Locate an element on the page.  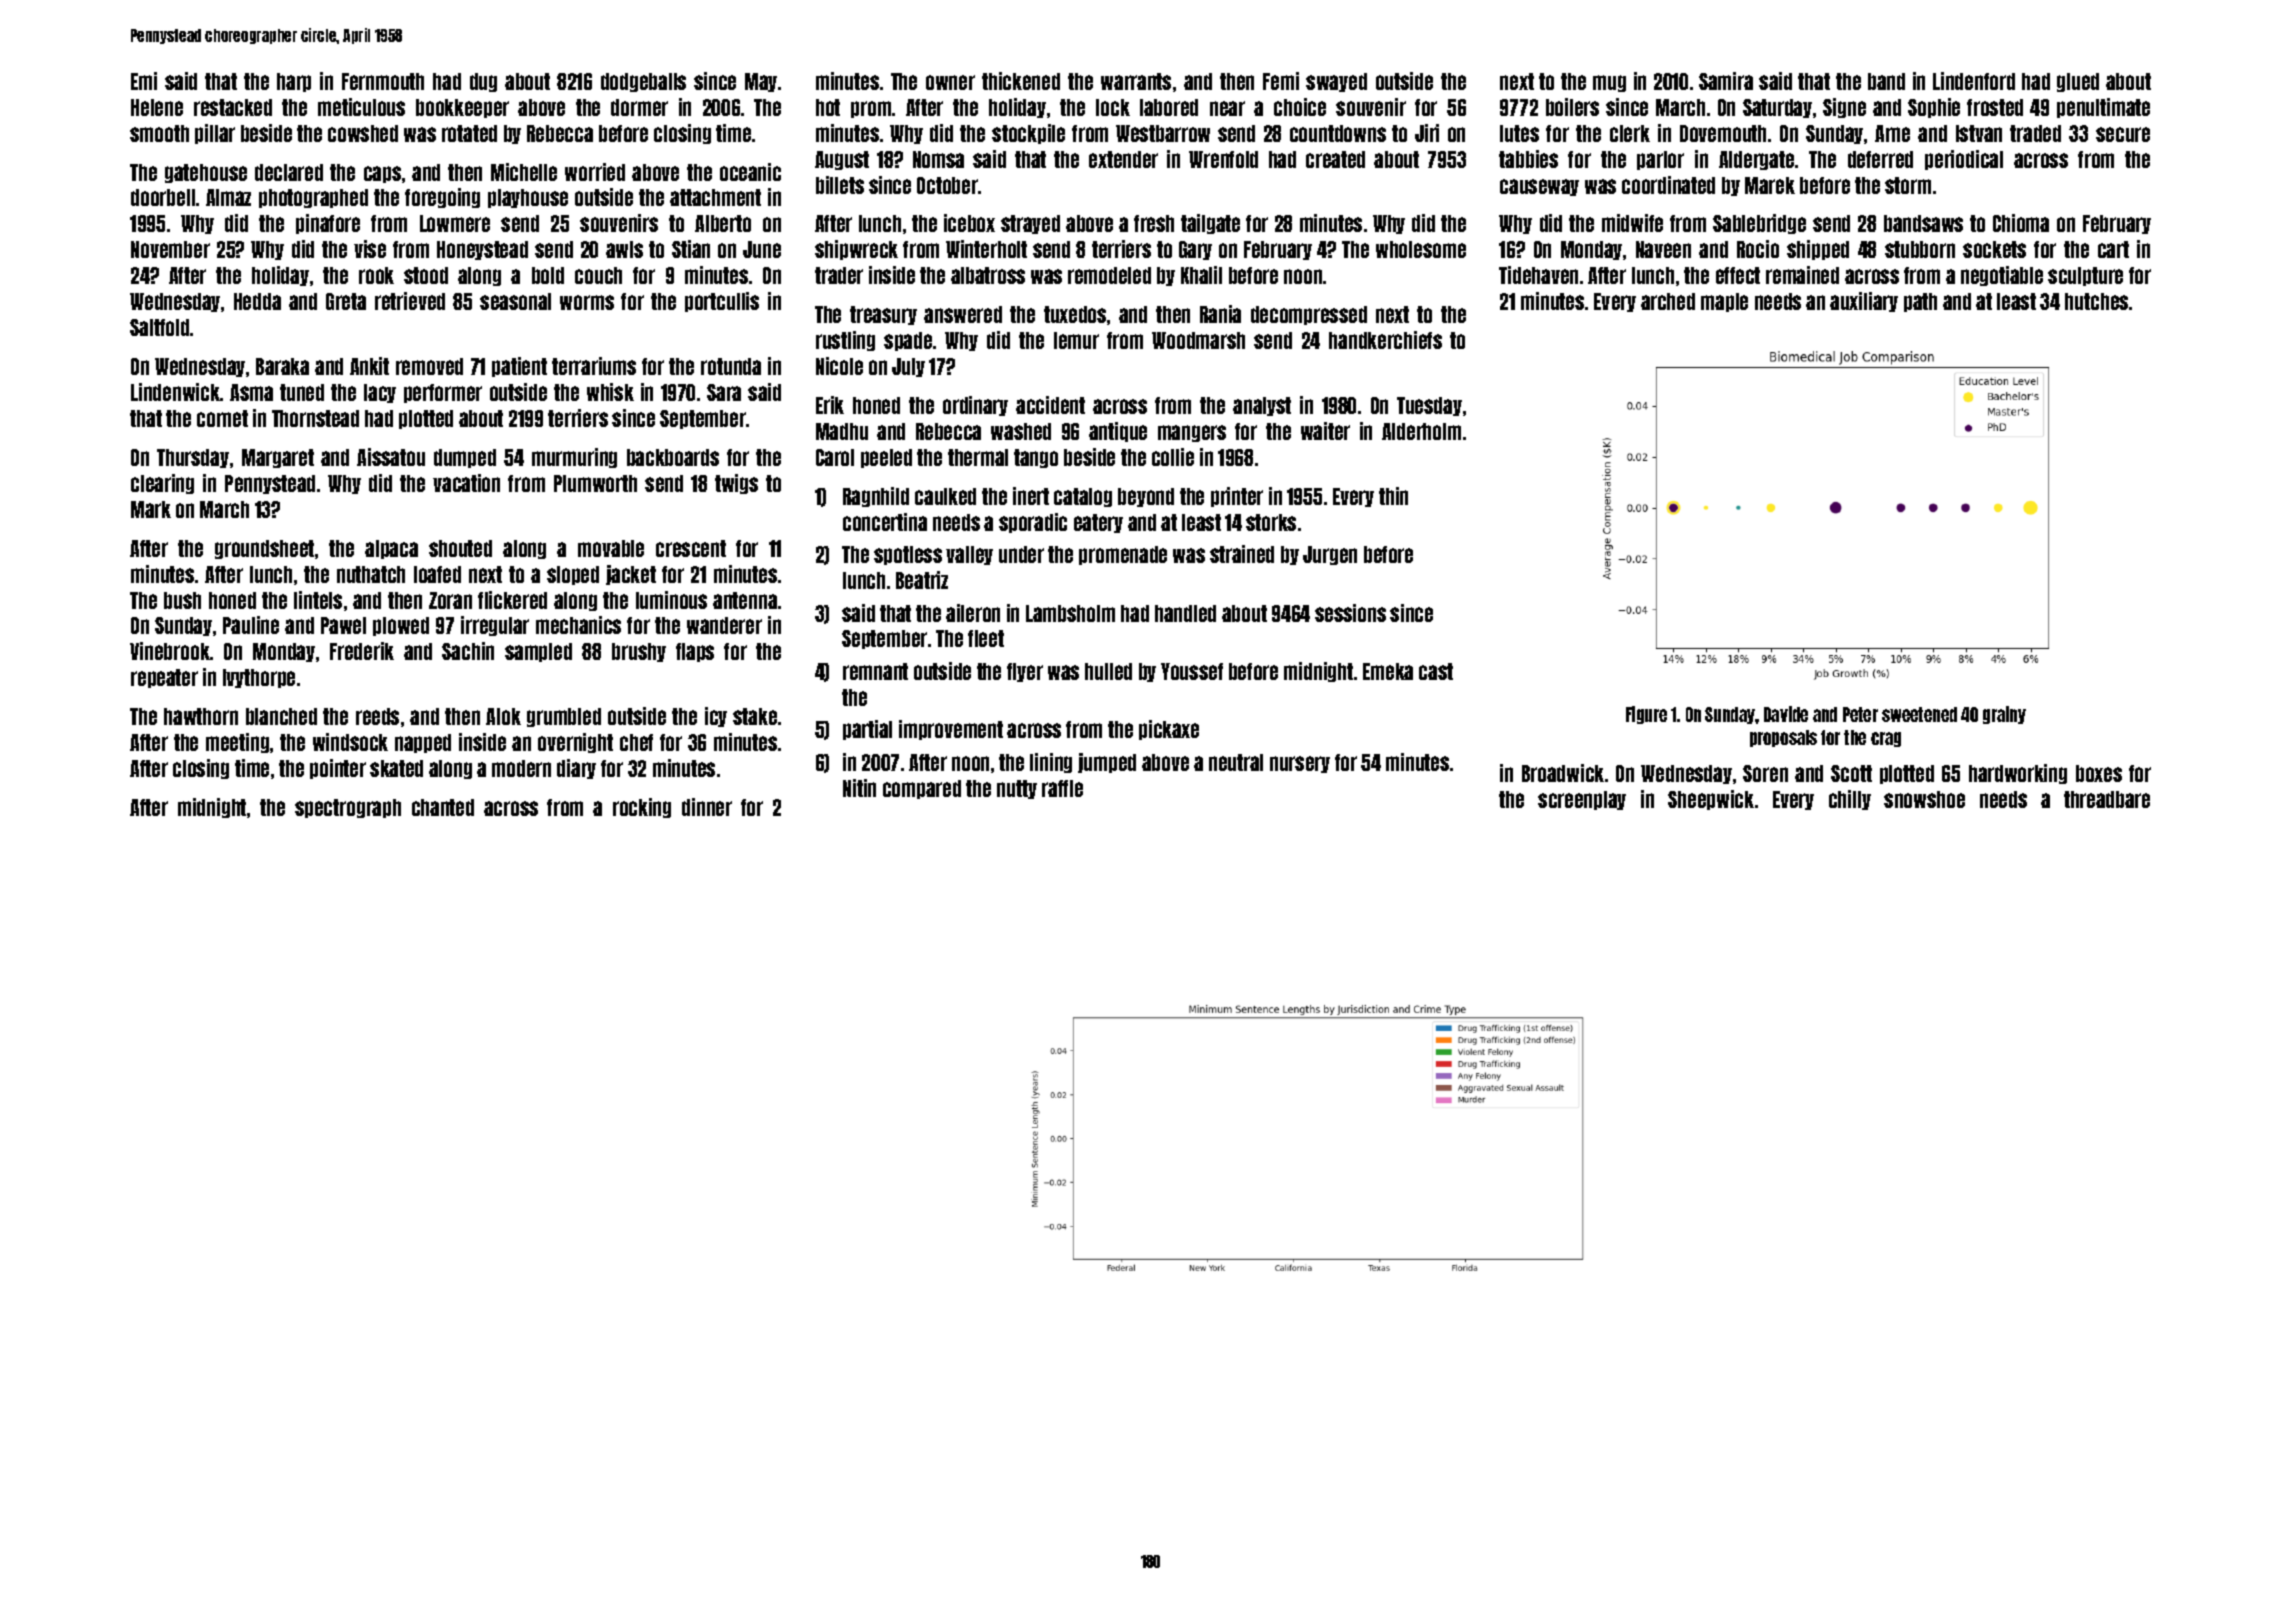
Baraka is located at coordinates (282, 366).
